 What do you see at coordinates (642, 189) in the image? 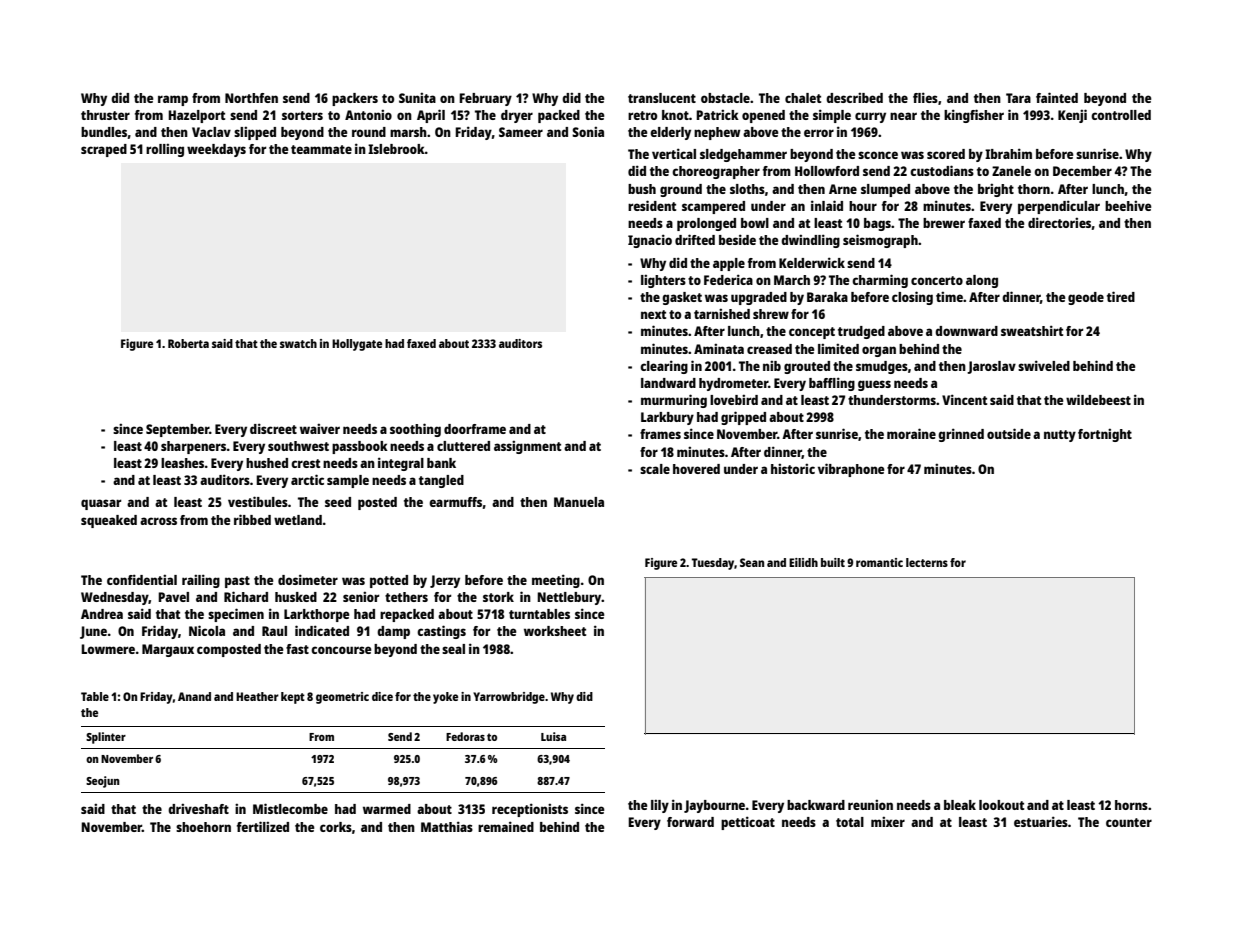
I see `bush` at bounding box center [642, 189].
